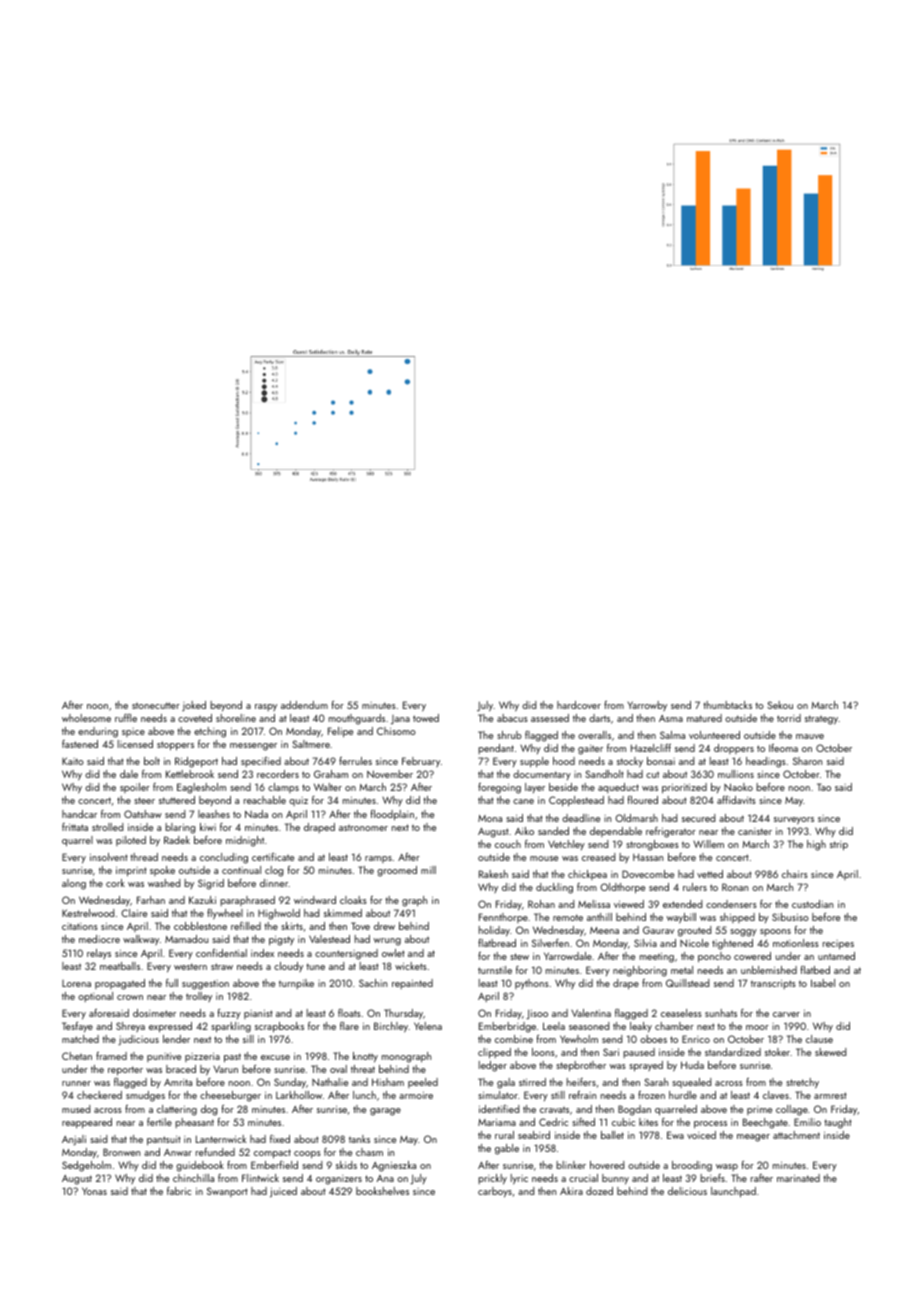 The height and width of the image is (1308, 924). Describe the element at coordinates (387, 942) in the image. I see `wrung` at that location.
